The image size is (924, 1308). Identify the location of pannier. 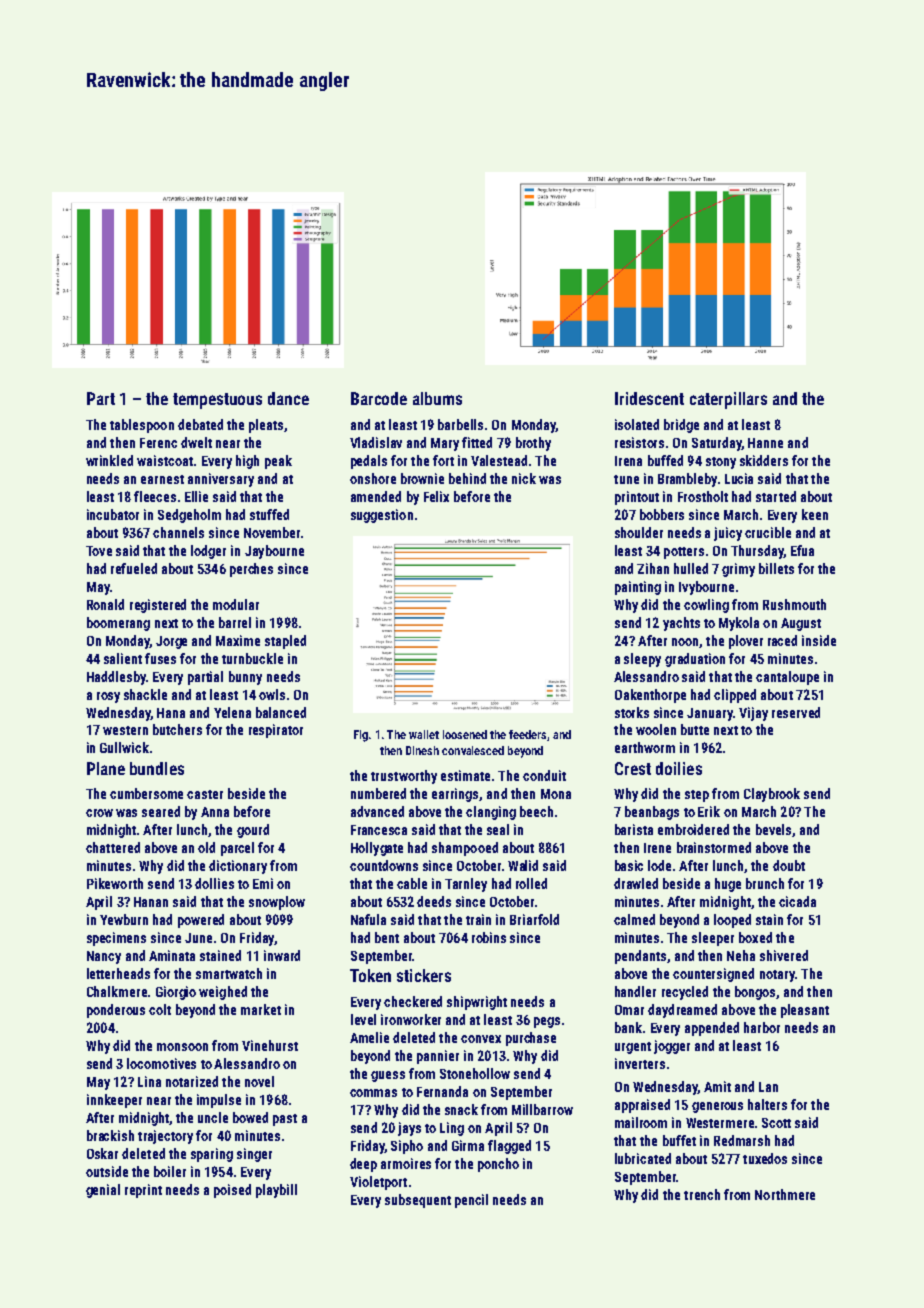
(438, 1057).
